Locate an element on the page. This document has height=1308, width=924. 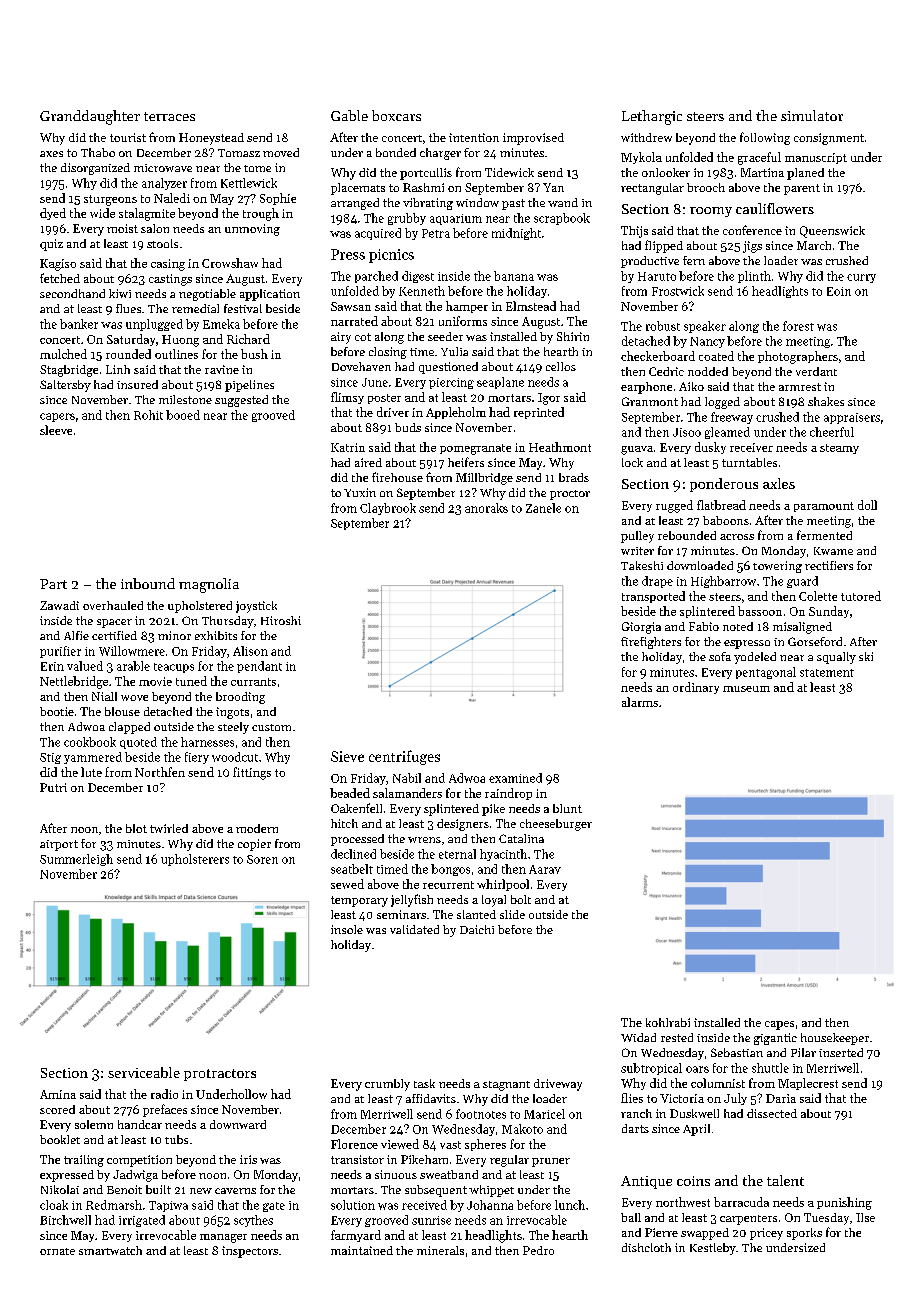
insole is located at coordinates (347, 929).
